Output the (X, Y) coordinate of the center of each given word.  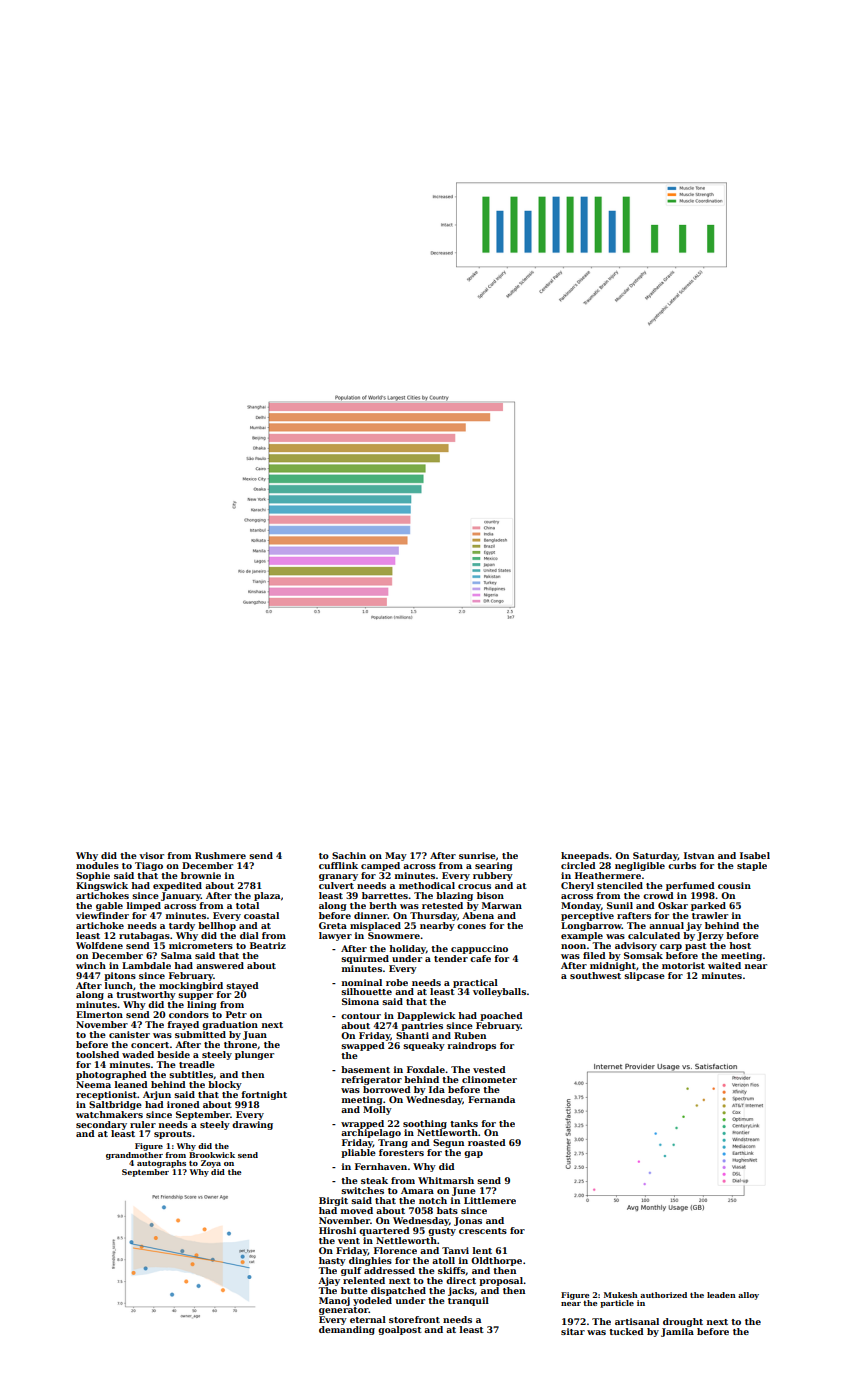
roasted (487, 1142)
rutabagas (144, 936)
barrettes (385, 895)
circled (578, 865)
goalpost (400, 1330)
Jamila (677, 1332)
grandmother (134, 1156)
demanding (347, 1330)
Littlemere (490, 1200)
